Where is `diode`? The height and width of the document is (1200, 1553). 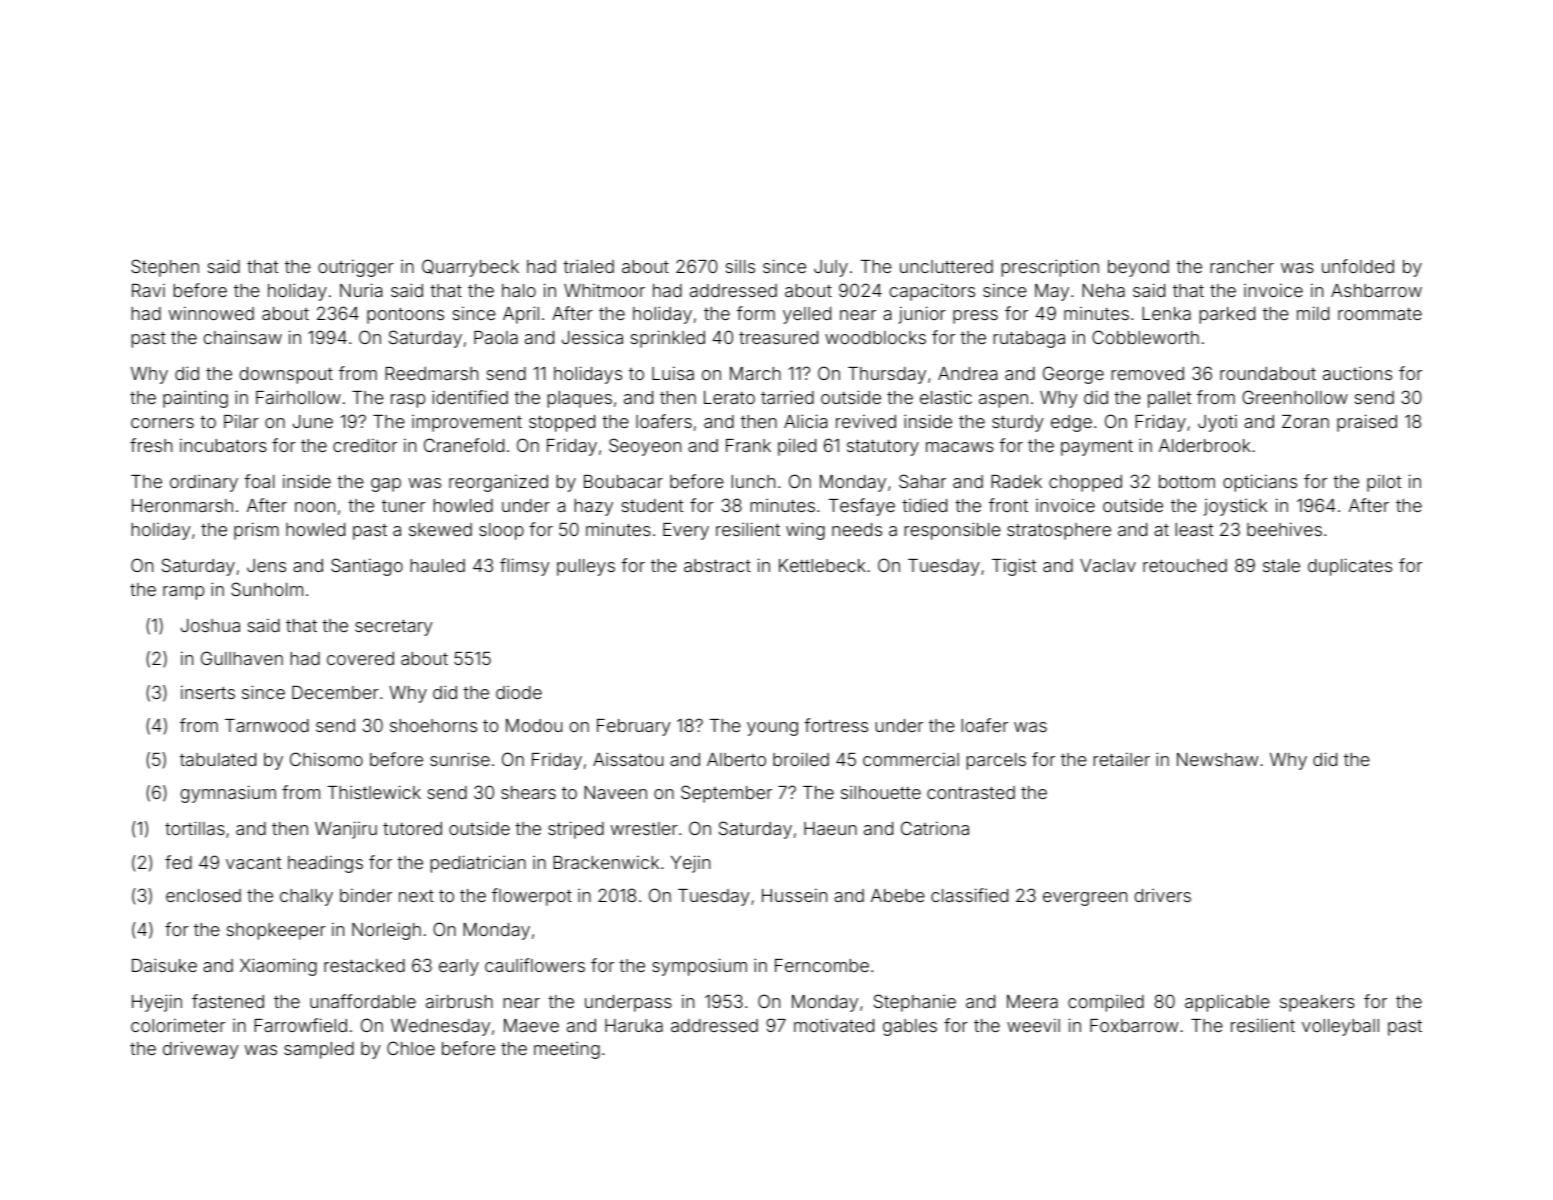
diode is located at coordinates (519, 692).
